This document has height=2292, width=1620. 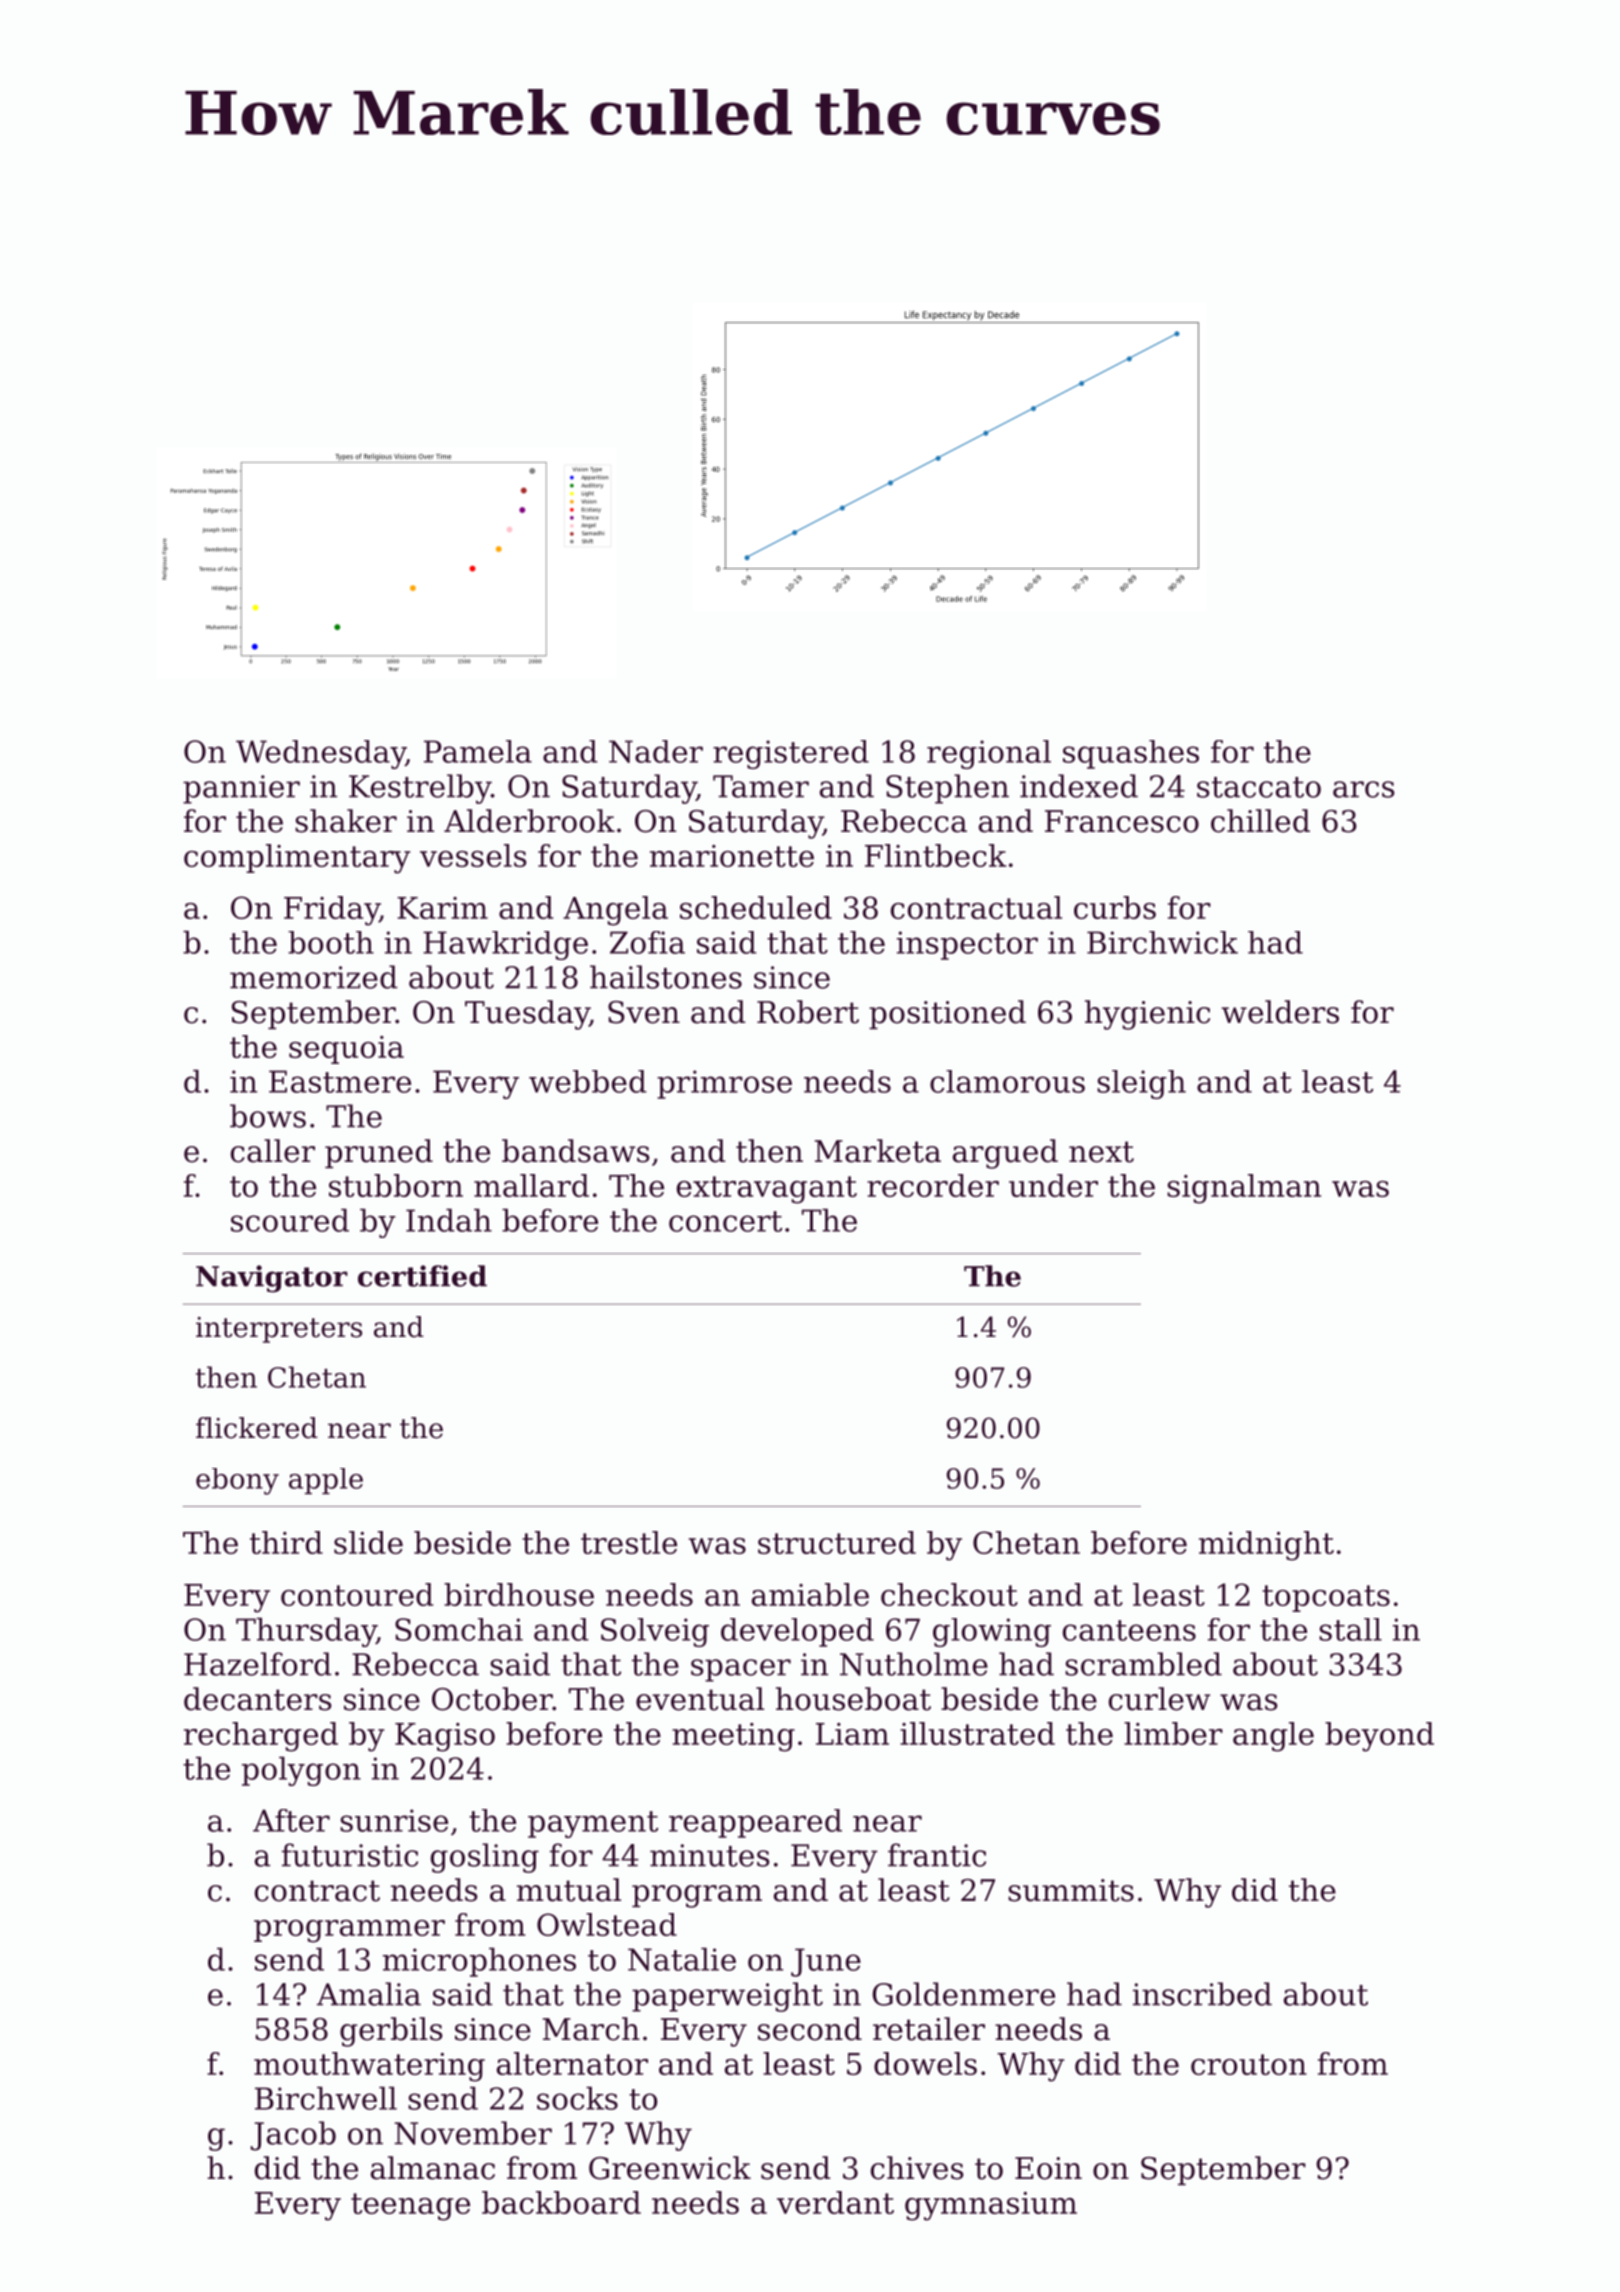 I want to click on Solveig, so click(x=655, y=1632).
